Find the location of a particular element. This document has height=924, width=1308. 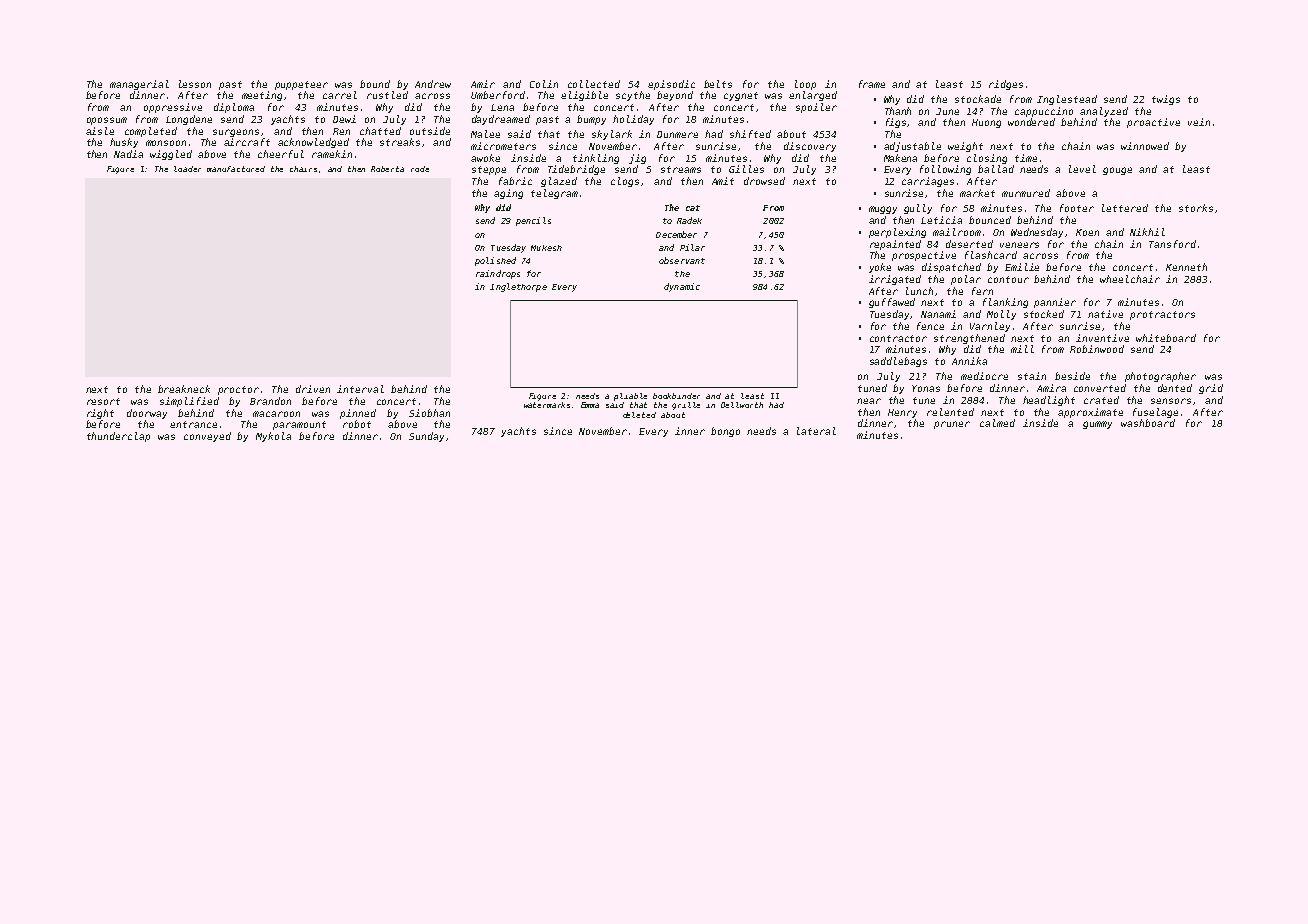

raindrops is located at coordinates (498, 274).
